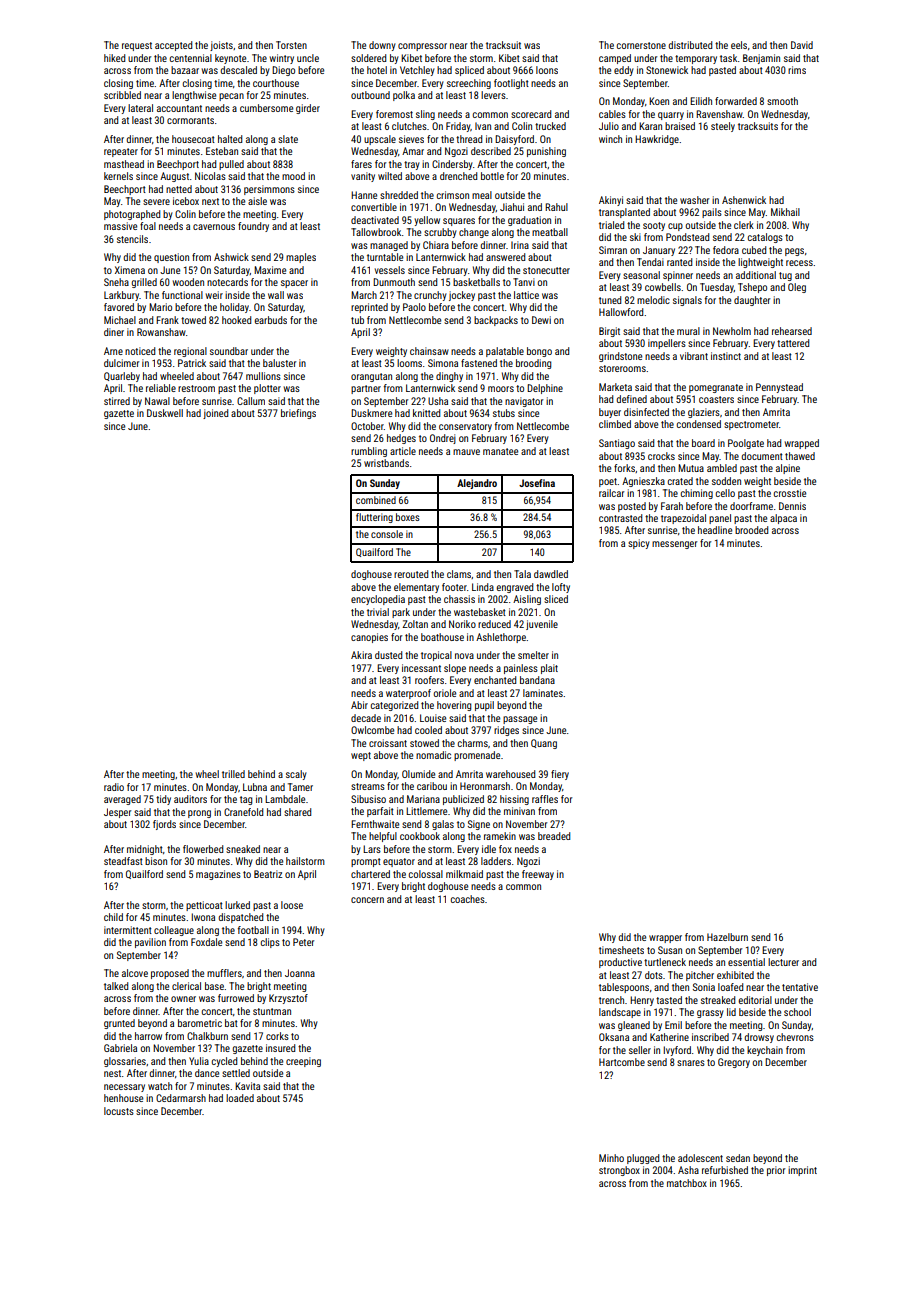  What do you see at coordinates (207, 1073) in the page?
I see `dance` at bounding box center [207, 1073].
